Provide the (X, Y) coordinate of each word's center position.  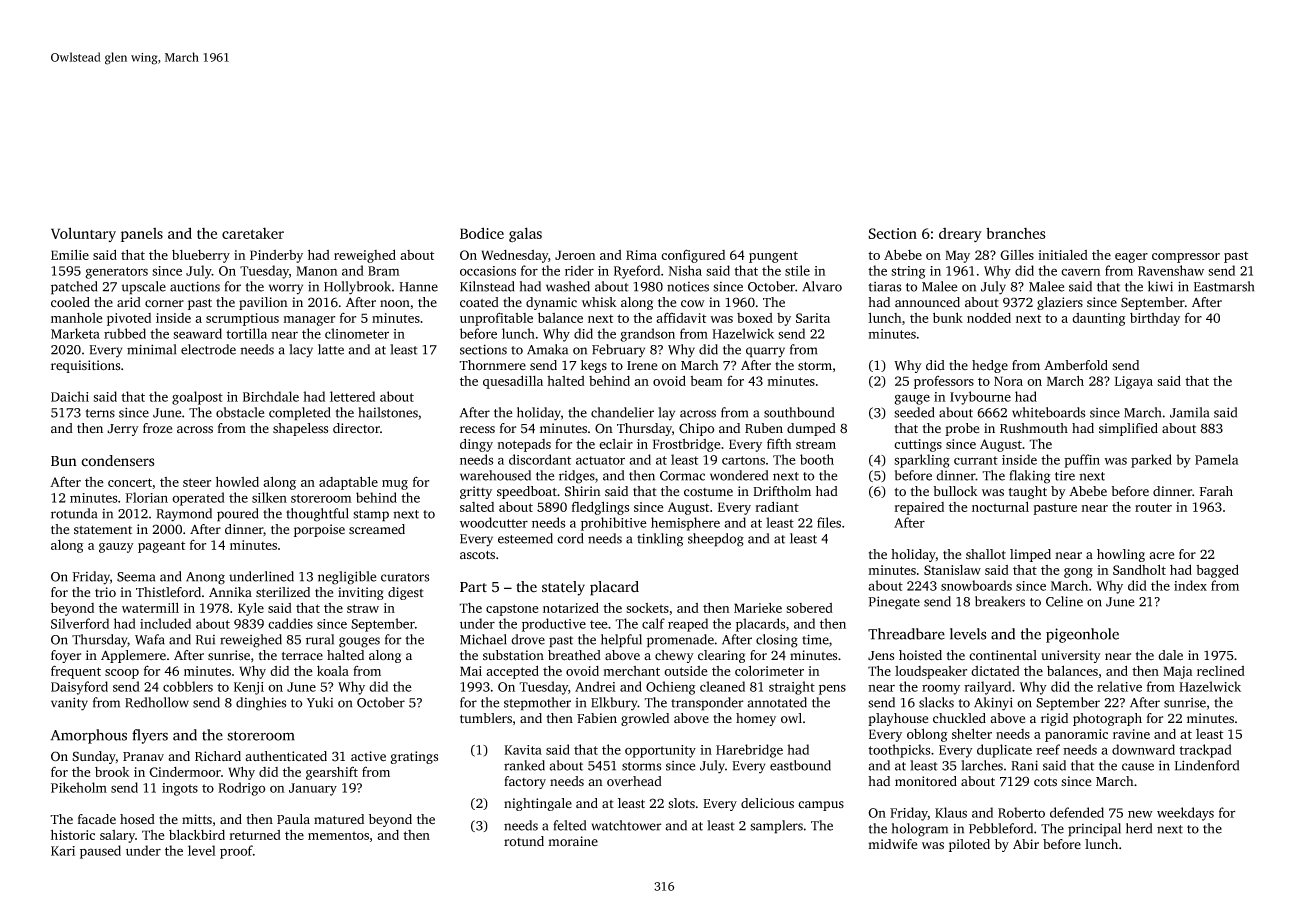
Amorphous (88, 736)
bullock (955, 491)
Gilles (1017, 255)
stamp (371, 516)
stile (797, 270)
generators (116, 273)
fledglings (600, 508)
